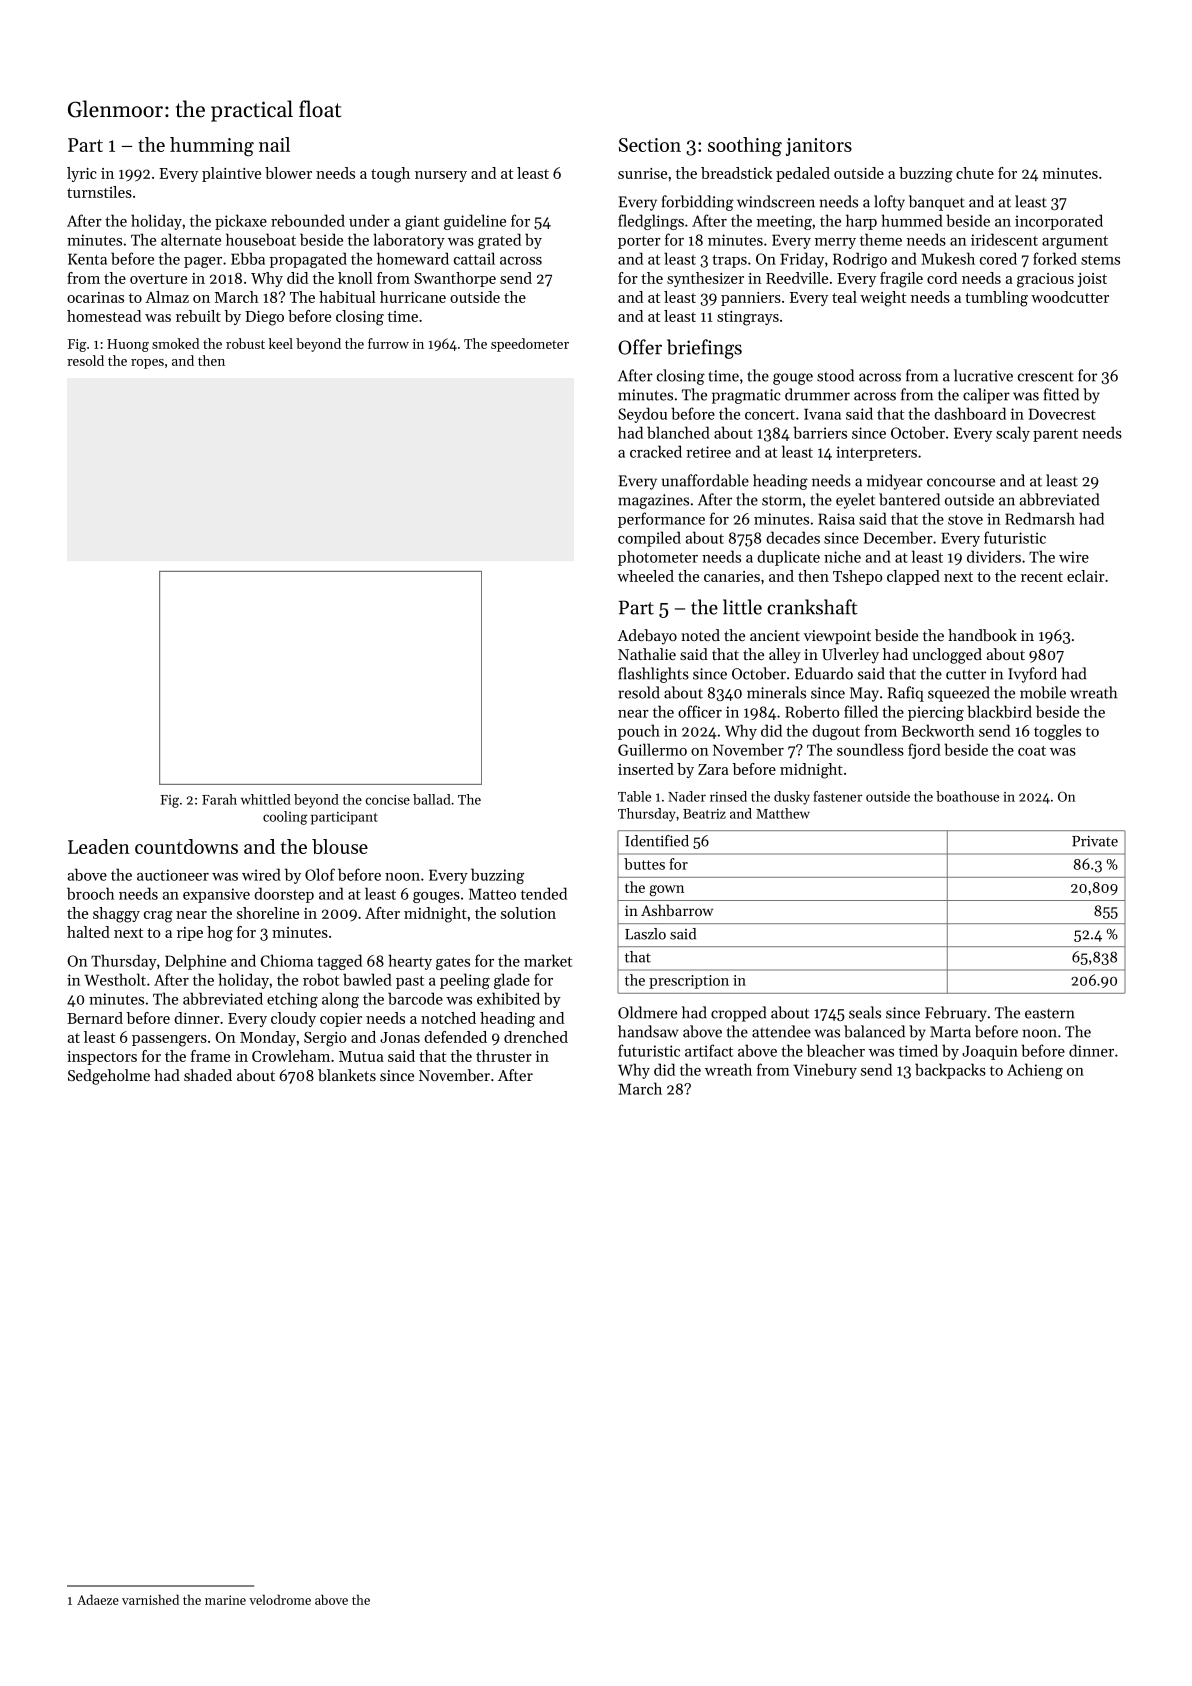 Image resolution: width=1192 pixels, height=1686 pixels. What do you see at coordinates (650, 145) in the page?
I see `Section` at bounding box center [650, 145].
